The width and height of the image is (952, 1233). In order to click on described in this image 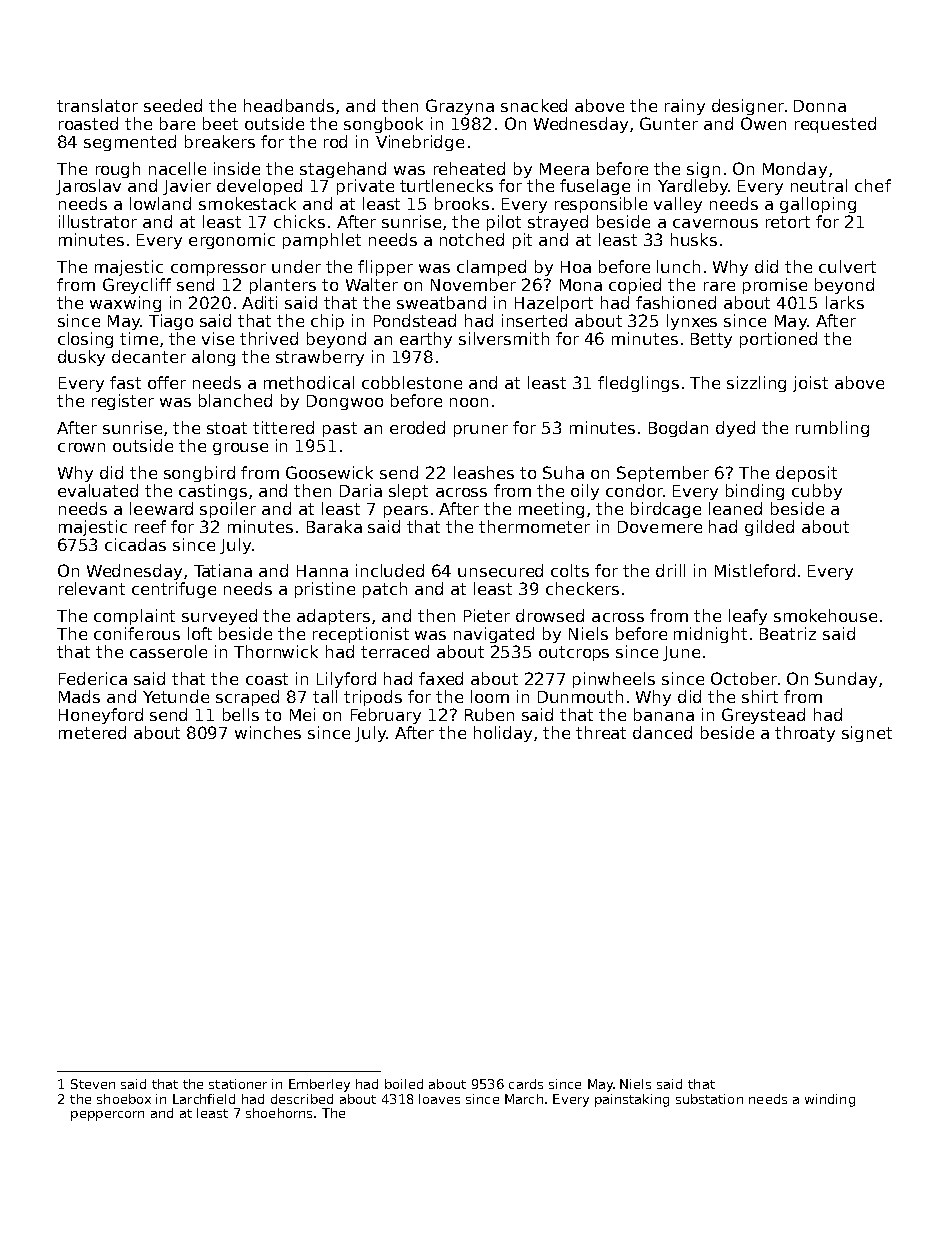, I will do `click(302, 1099)`.
